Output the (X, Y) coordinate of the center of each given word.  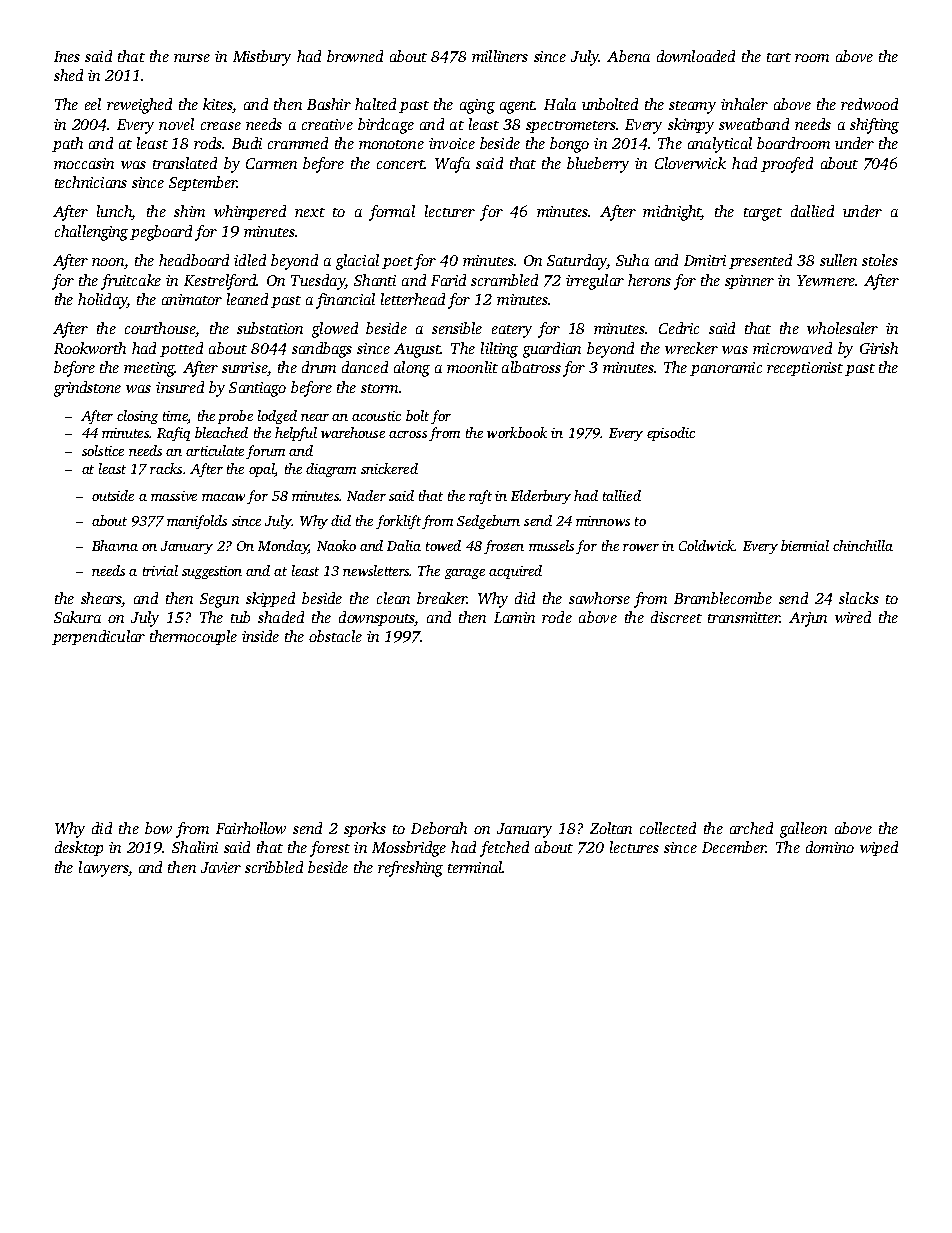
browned (355, 56)
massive (174, 496)
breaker (442, 598)
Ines (67, 56)
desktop (79, 848)
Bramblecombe (723, 598)
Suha (632, 260)
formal (392, 213)
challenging (91, 233)
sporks (365, 829)
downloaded (696, 56)
